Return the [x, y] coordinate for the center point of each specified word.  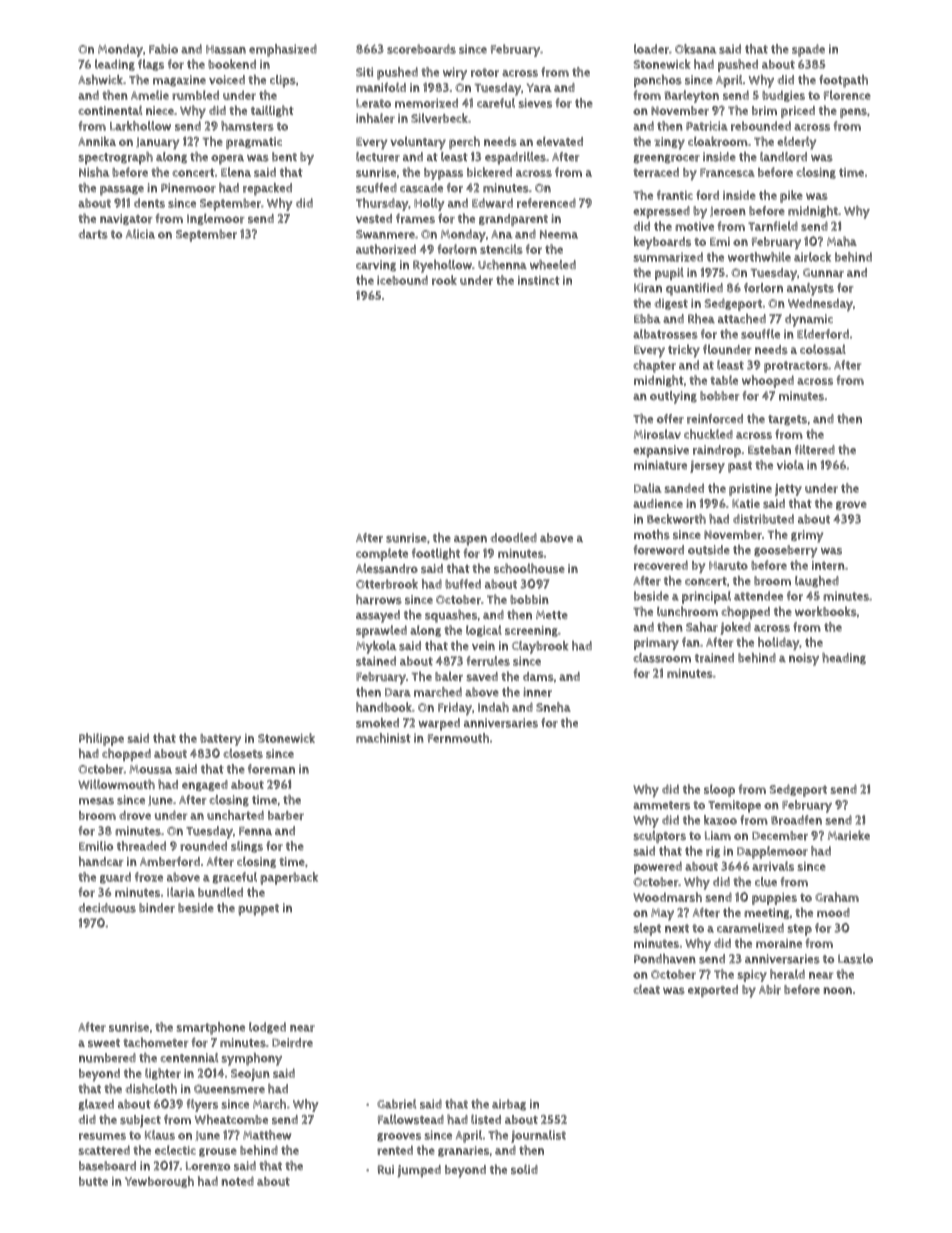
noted [238, 1181]
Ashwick [100, 80]
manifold [381, 87]
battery [220, 740]
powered [658, 867]
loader [651, 49]
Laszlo [855, 959]
